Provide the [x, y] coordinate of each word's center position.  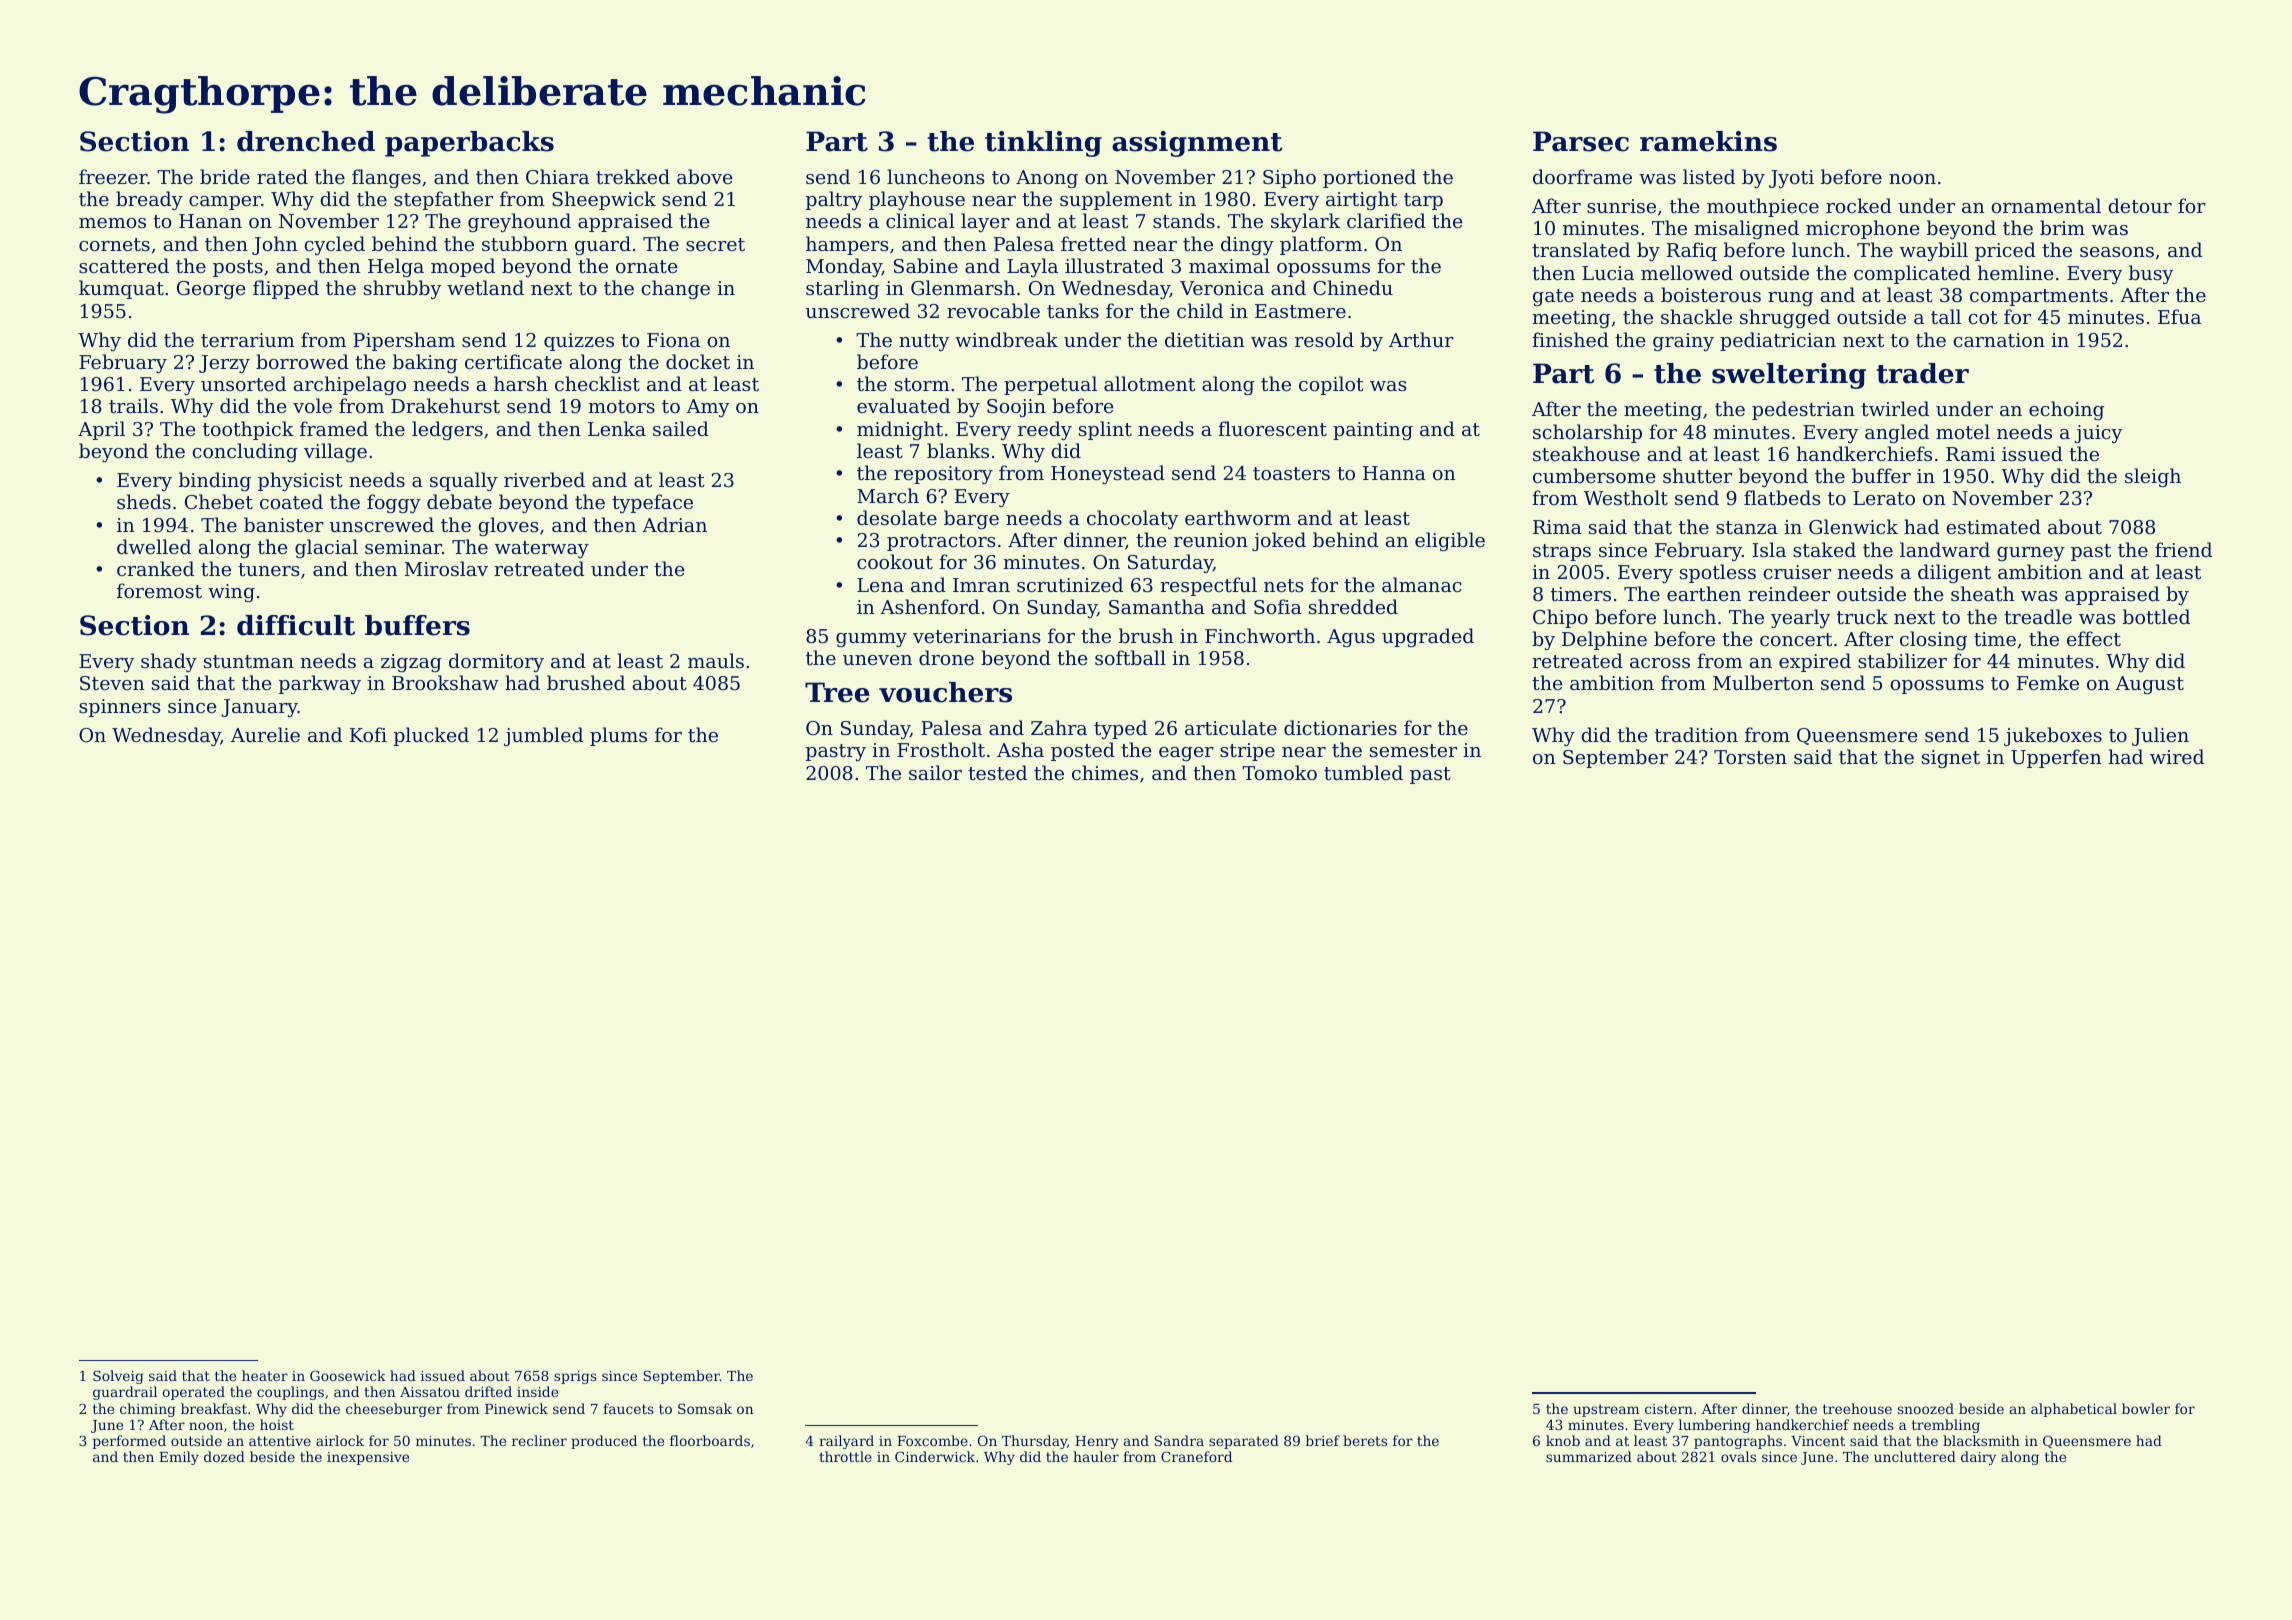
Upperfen [2056, 758]
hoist [277, 1424]
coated [291, 502]
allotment [1149, 383]
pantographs [1738, 1442]
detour [2140, 206]
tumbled [1363, 772]
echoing [2066, 410]
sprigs [575, 1377]
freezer [113, 176]
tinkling [1043, 144]
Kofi [368, 734]
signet [1951, 759]
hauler [1096, 1456]
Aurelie [265, 734]
